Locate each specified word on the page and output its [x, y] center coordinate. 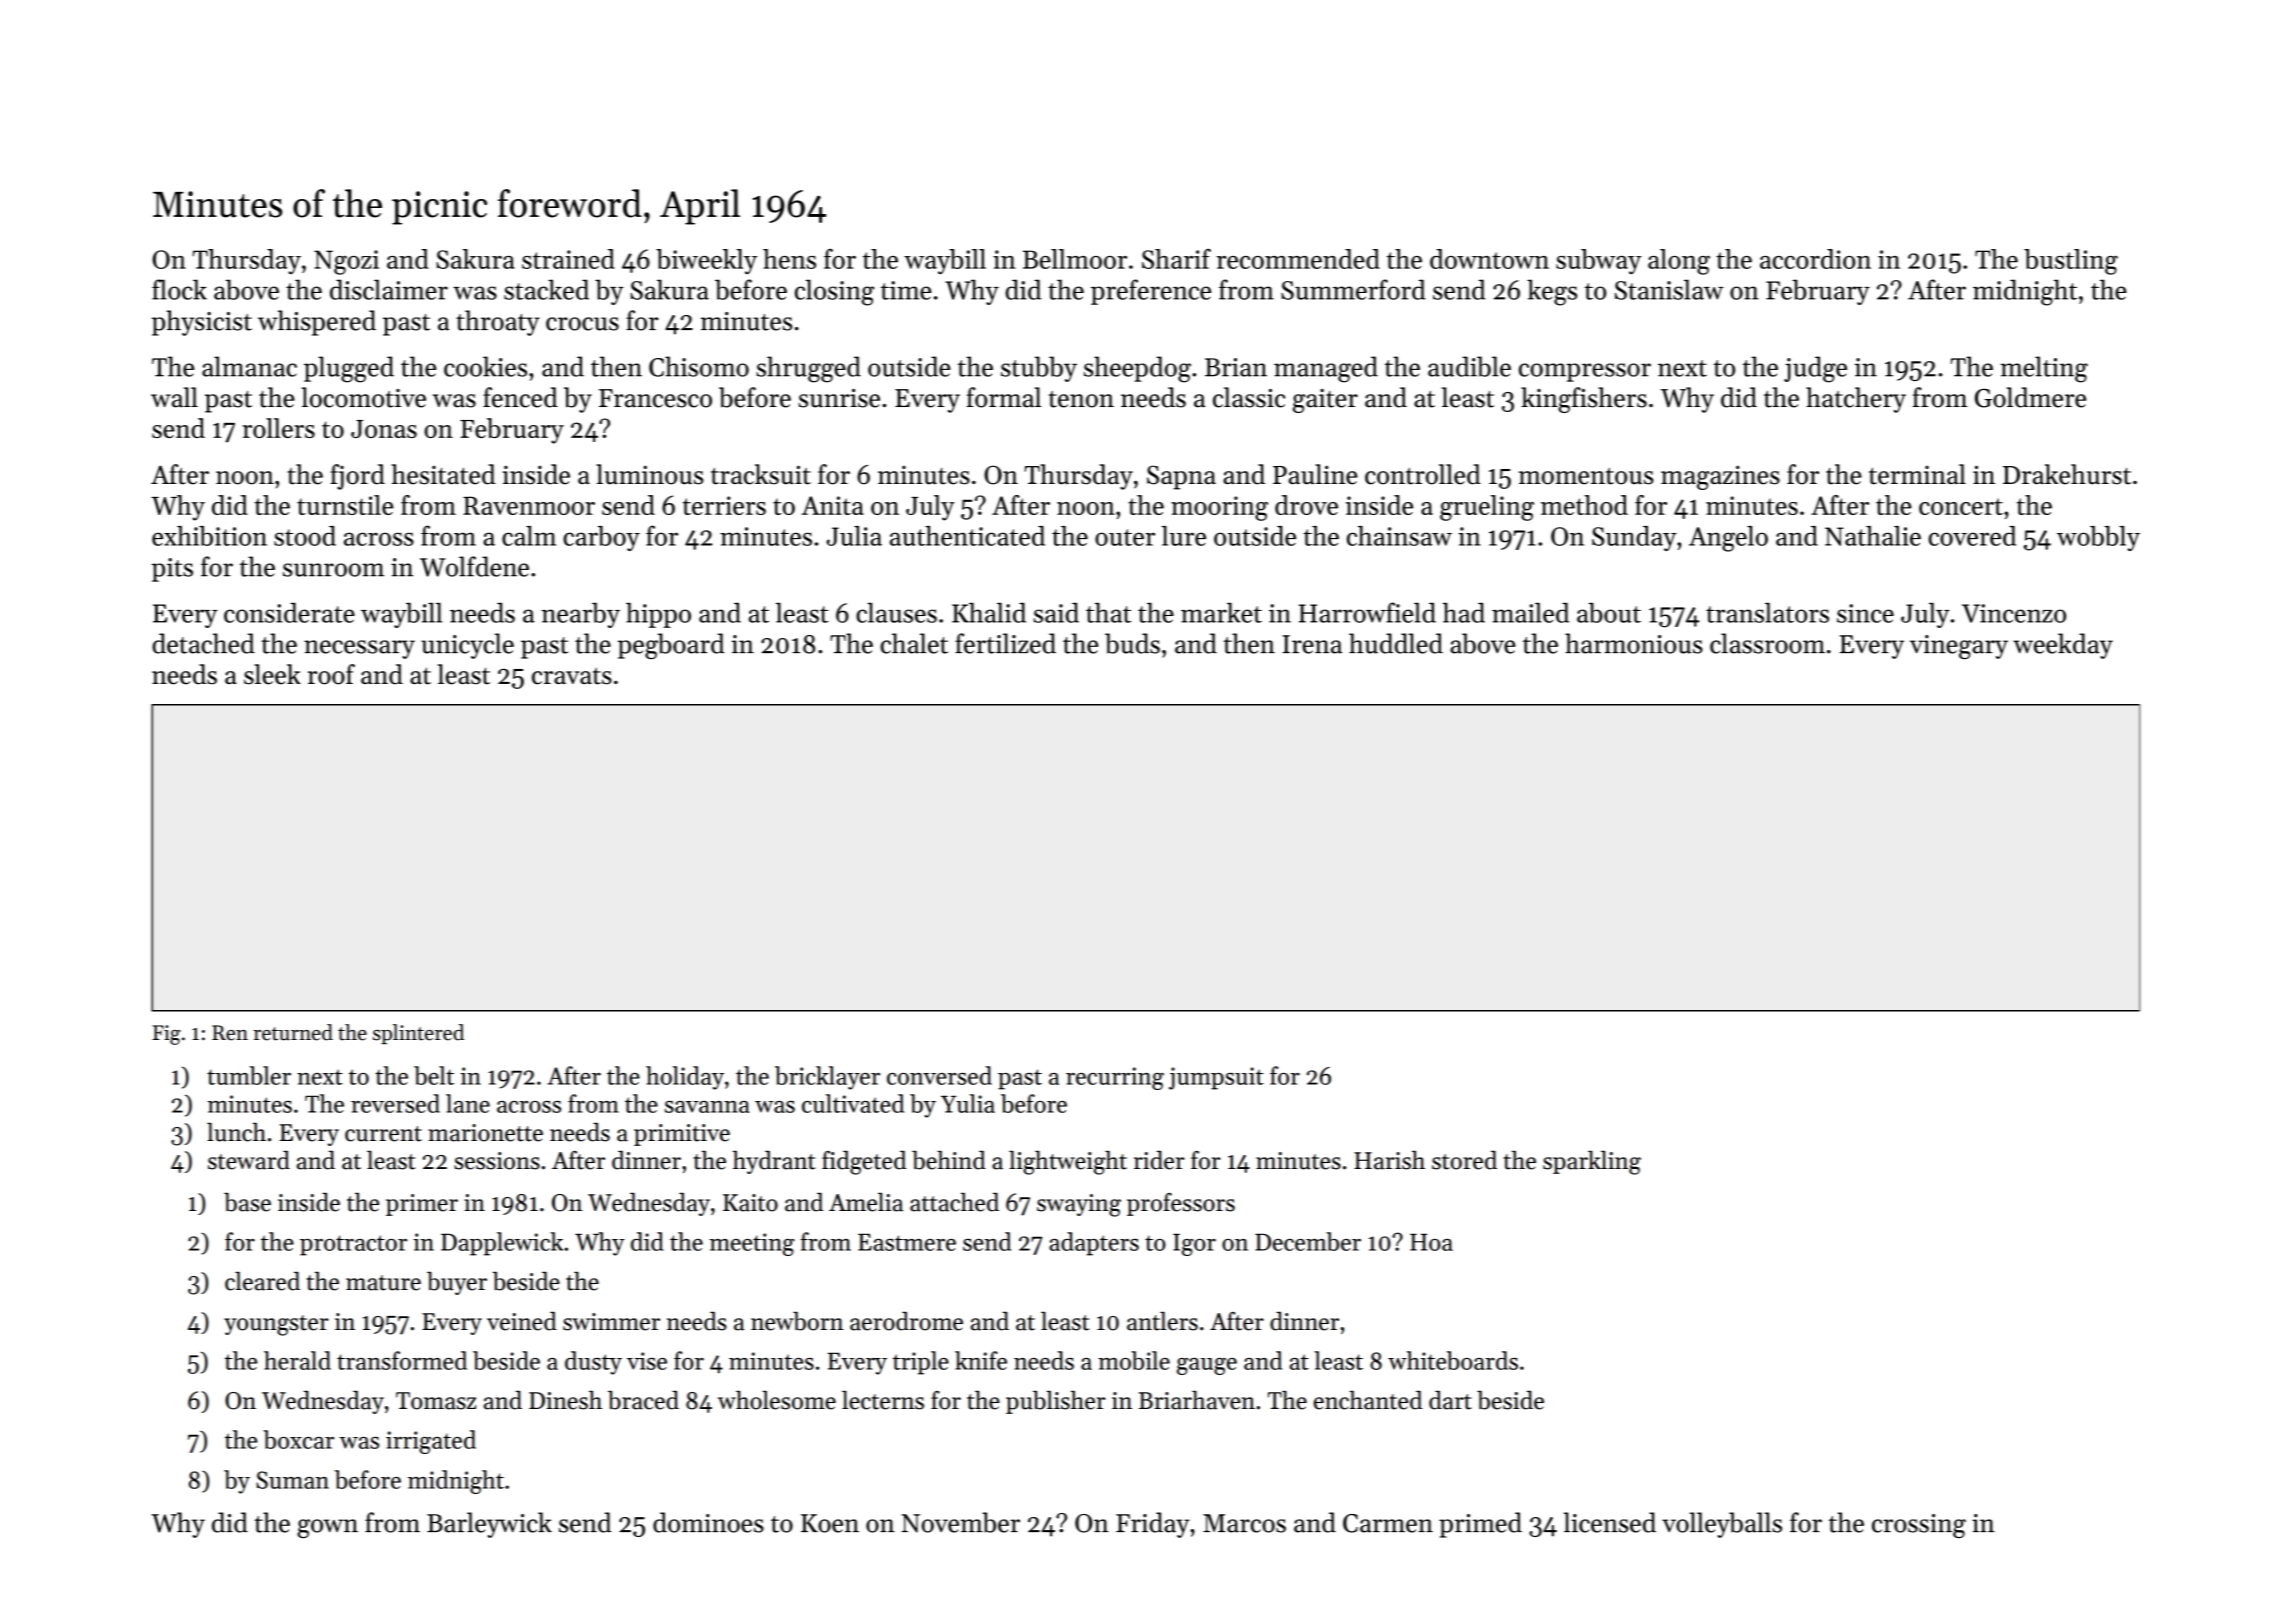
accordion [1815, 259]
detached [203, 643]
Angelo [1728, 539]
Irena [1312, 644]
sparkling [1592, 1163]
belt [434, 1075]
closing [834, 292]
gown [327, 1528]
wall [174, 397]
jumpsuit [1216, 1078]
